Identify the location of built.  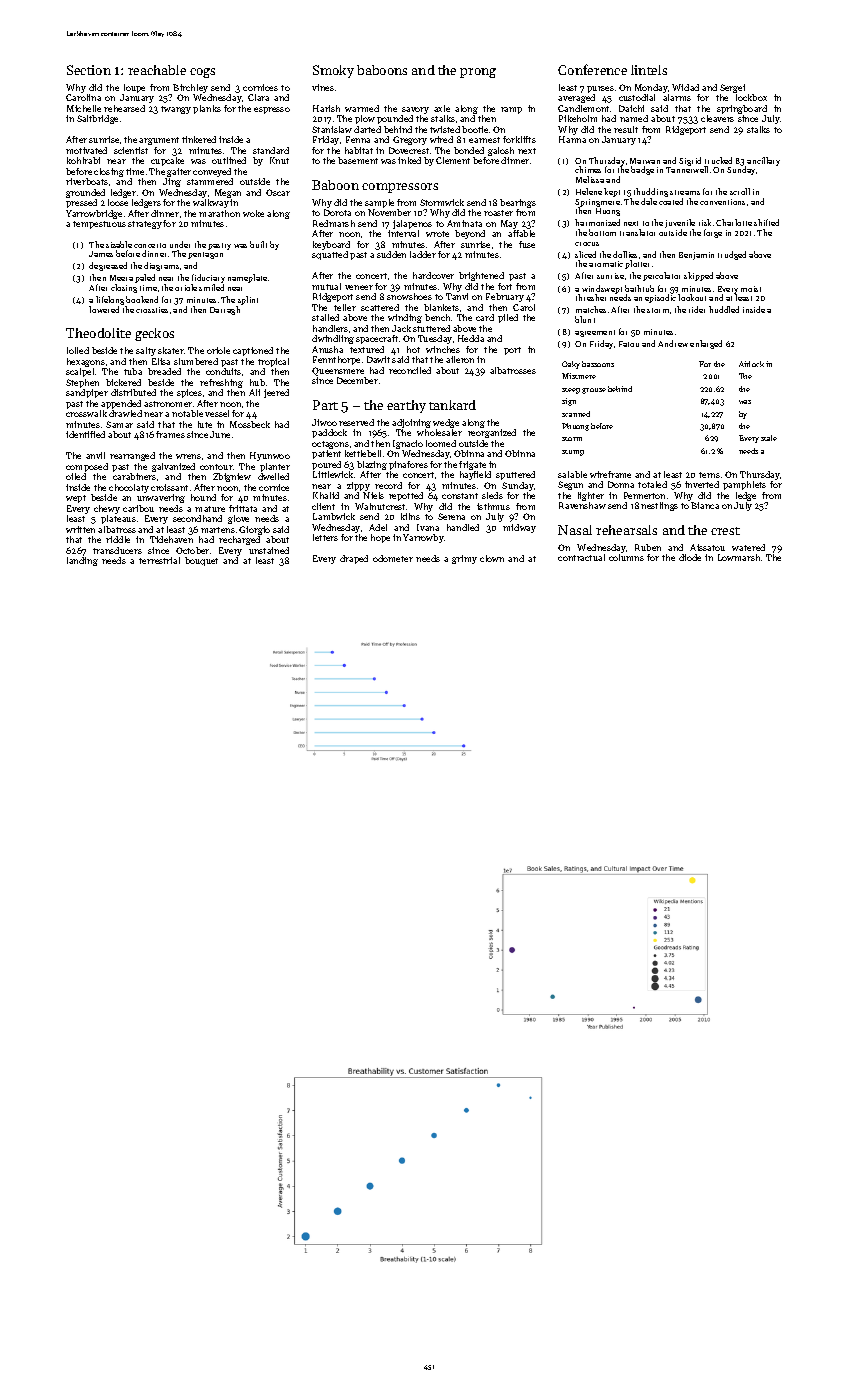
(258, 244).
